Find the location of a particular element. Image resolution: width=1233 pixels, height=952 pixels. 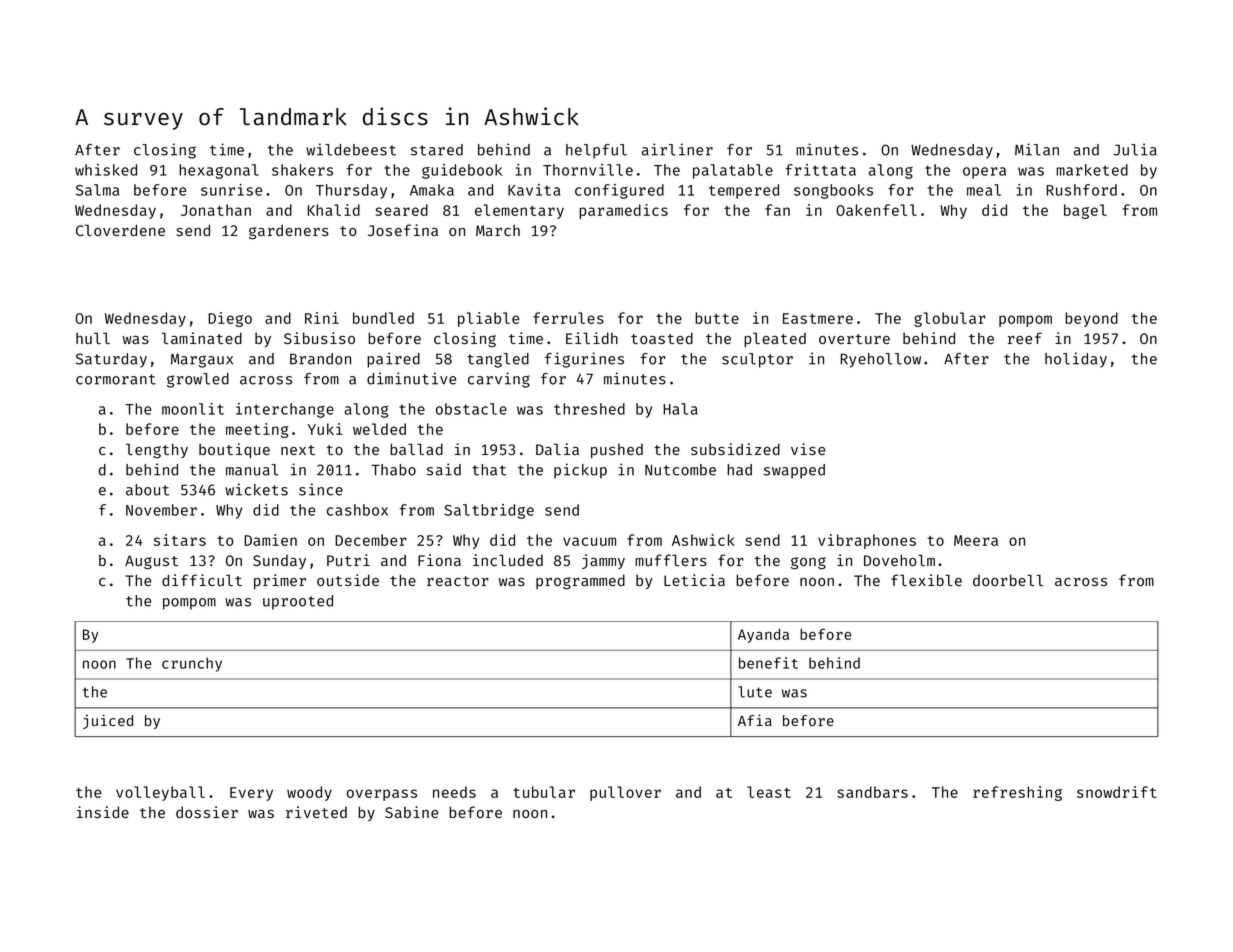

Eastmere is located at coordinates (818, 318).
